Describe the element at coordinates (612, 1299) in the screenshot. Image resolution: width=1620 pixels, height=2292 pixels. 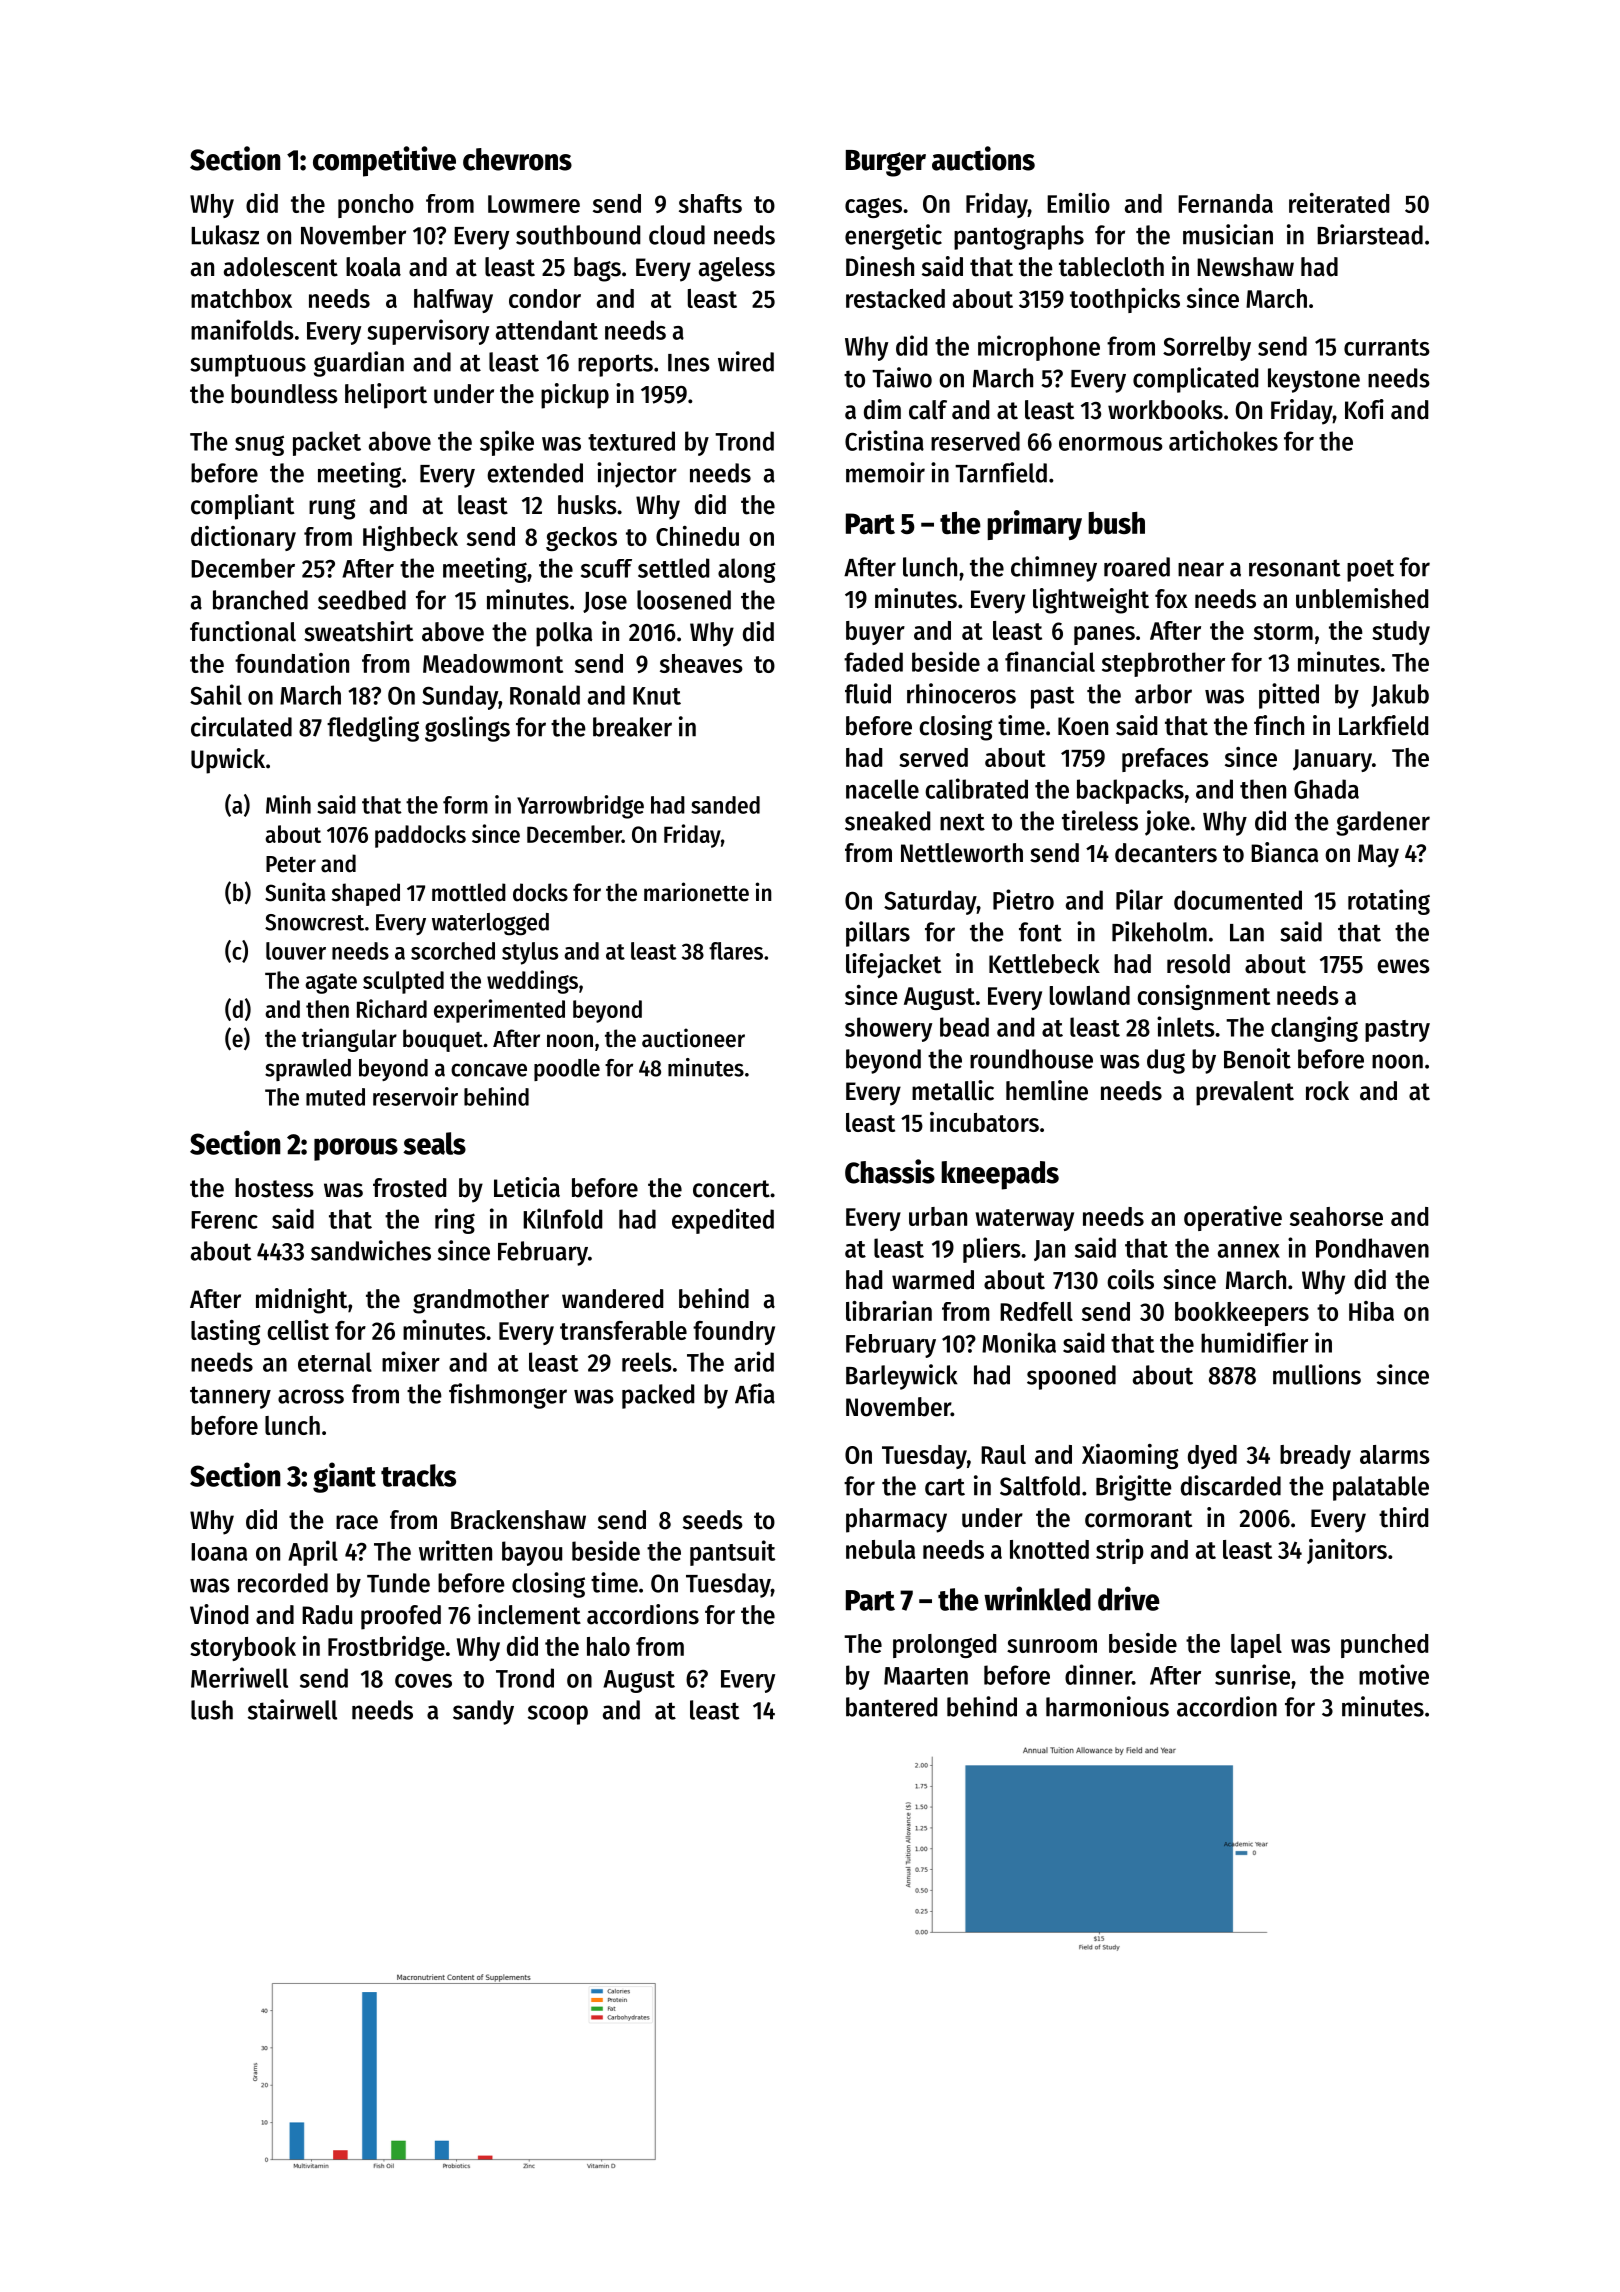
I see `wandered` at that location.
